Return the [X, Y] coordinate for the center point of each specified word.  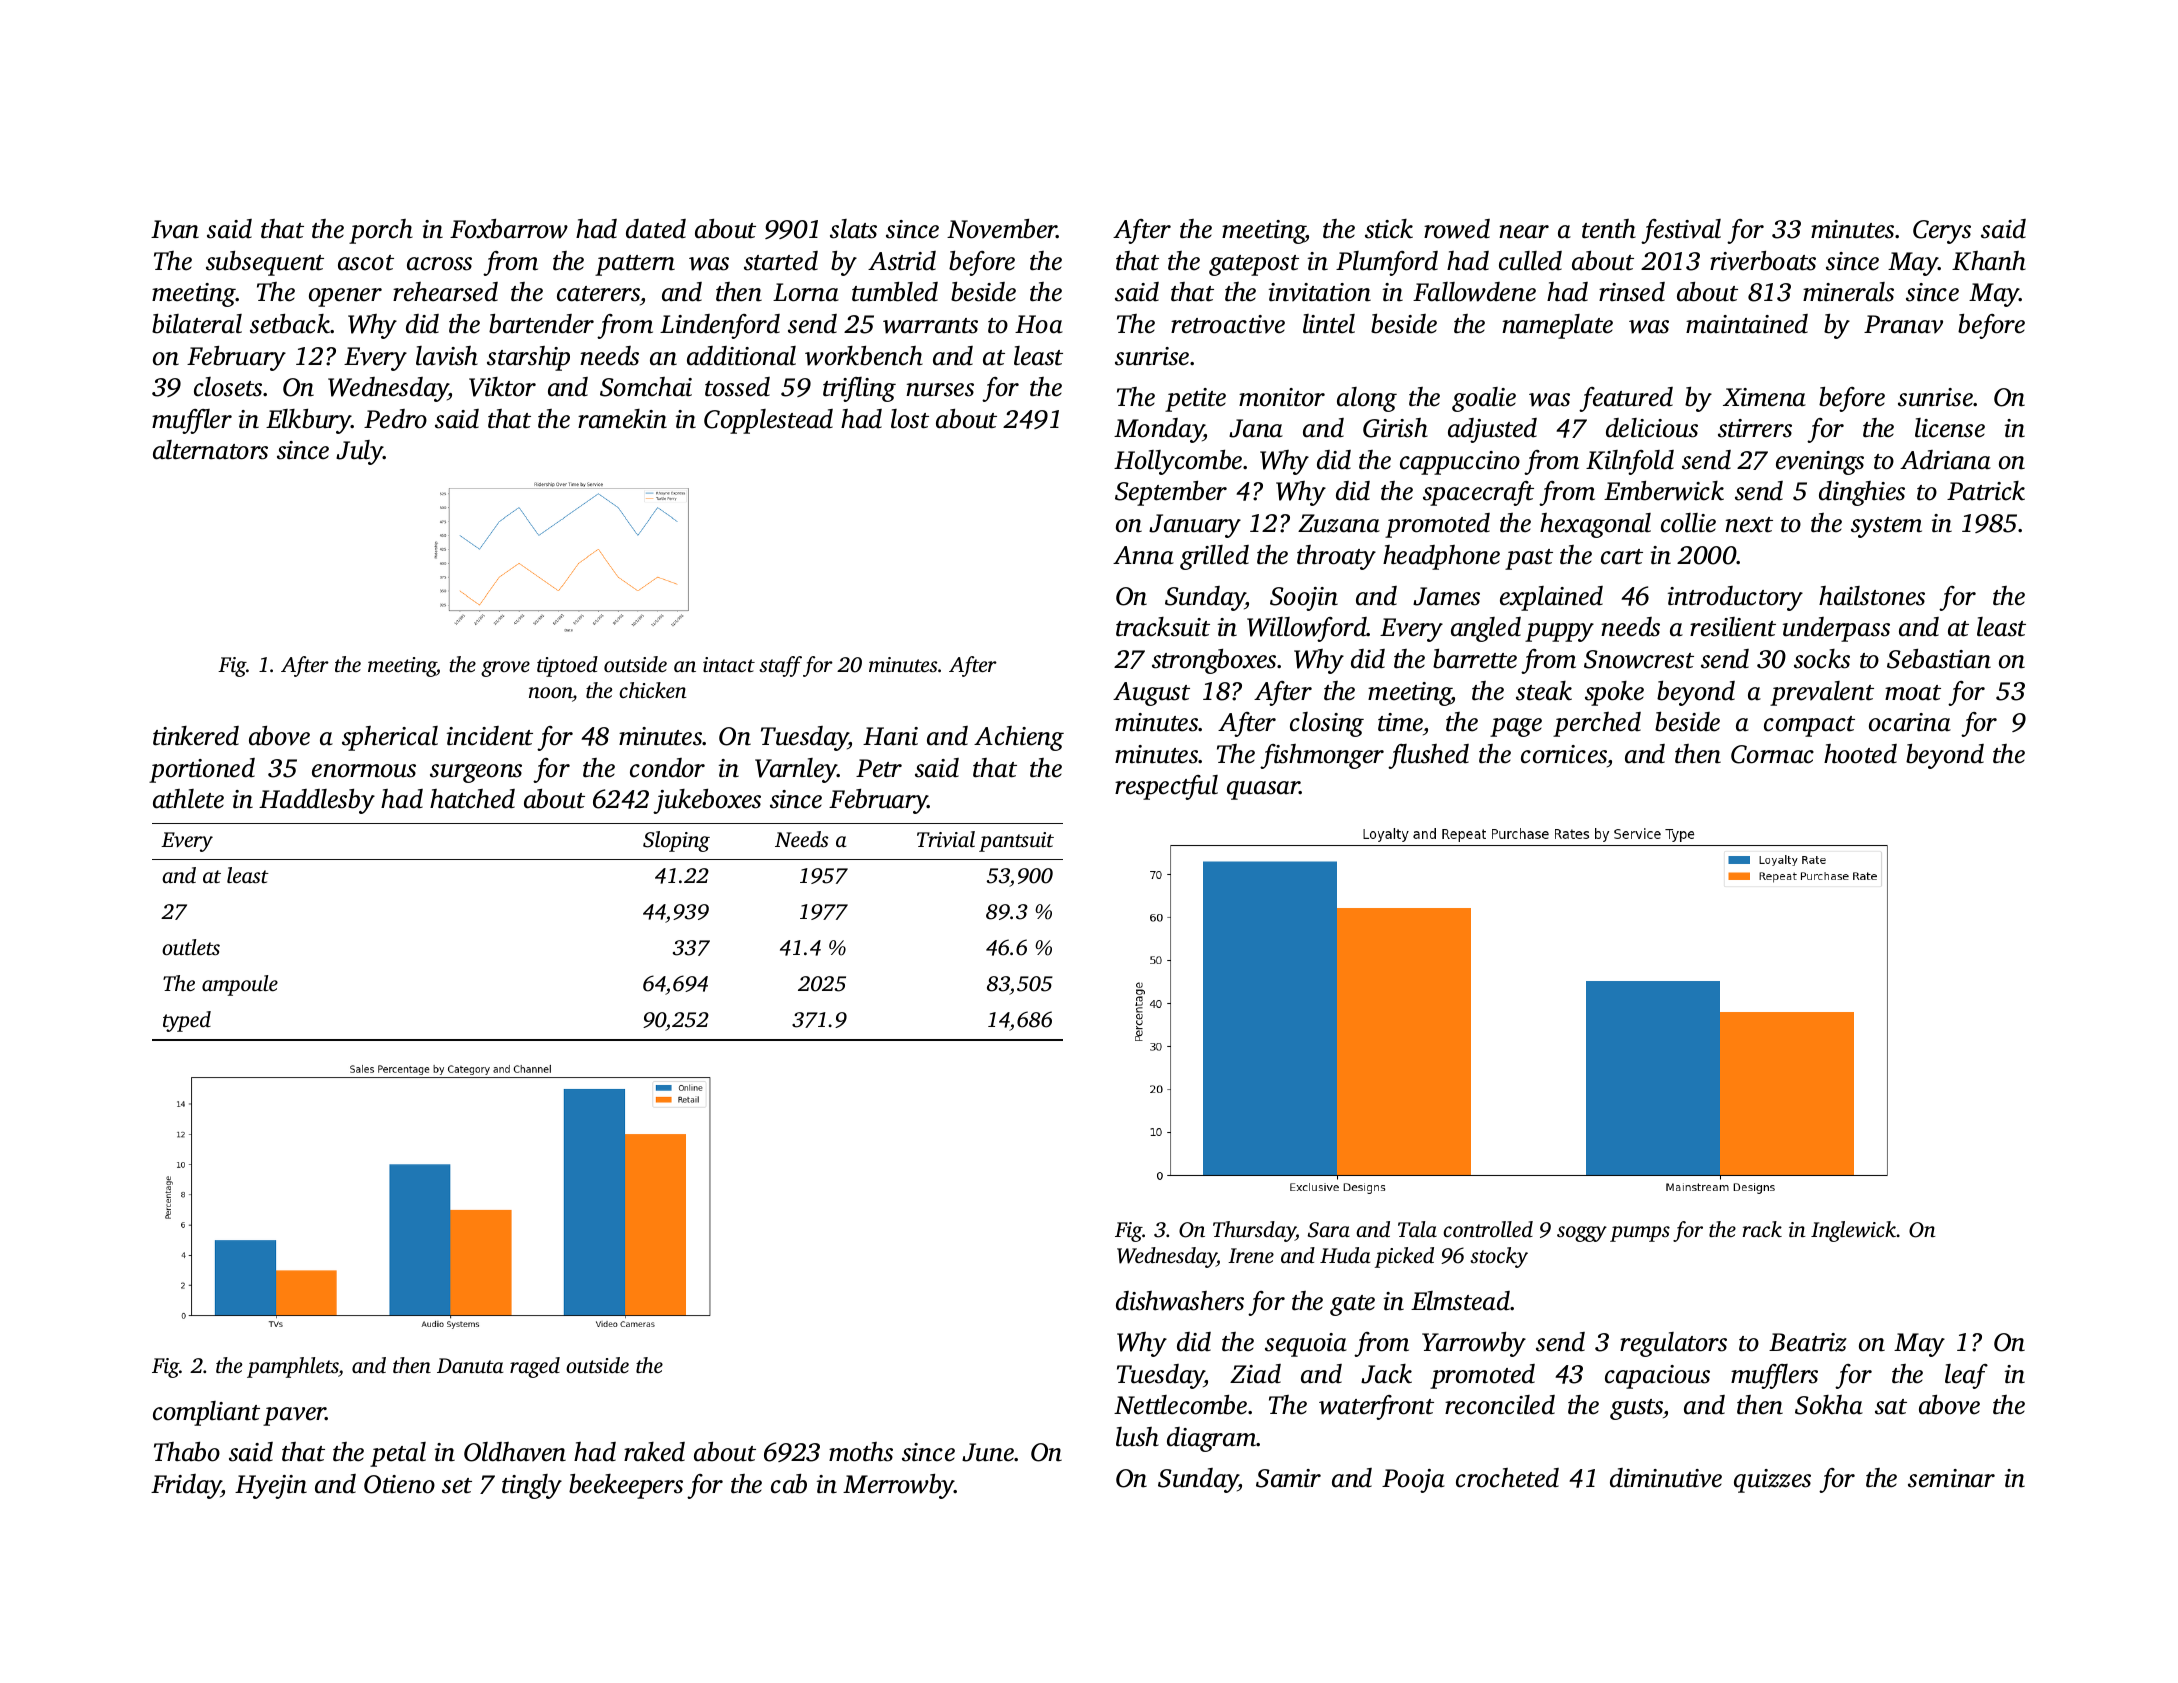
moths [861, 1452]
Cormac [1772, 754]
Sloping [676, 841]
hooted [1860, 754]
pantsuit [1016, 842]
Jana [1256, 428]
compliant [206, 1413]
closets [228, 387]
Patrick [1986, 491]
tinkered [196, 736]
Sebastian [1939, 659]
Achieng [1019, 738]
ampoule [240, 985]
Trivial [946, 839]
